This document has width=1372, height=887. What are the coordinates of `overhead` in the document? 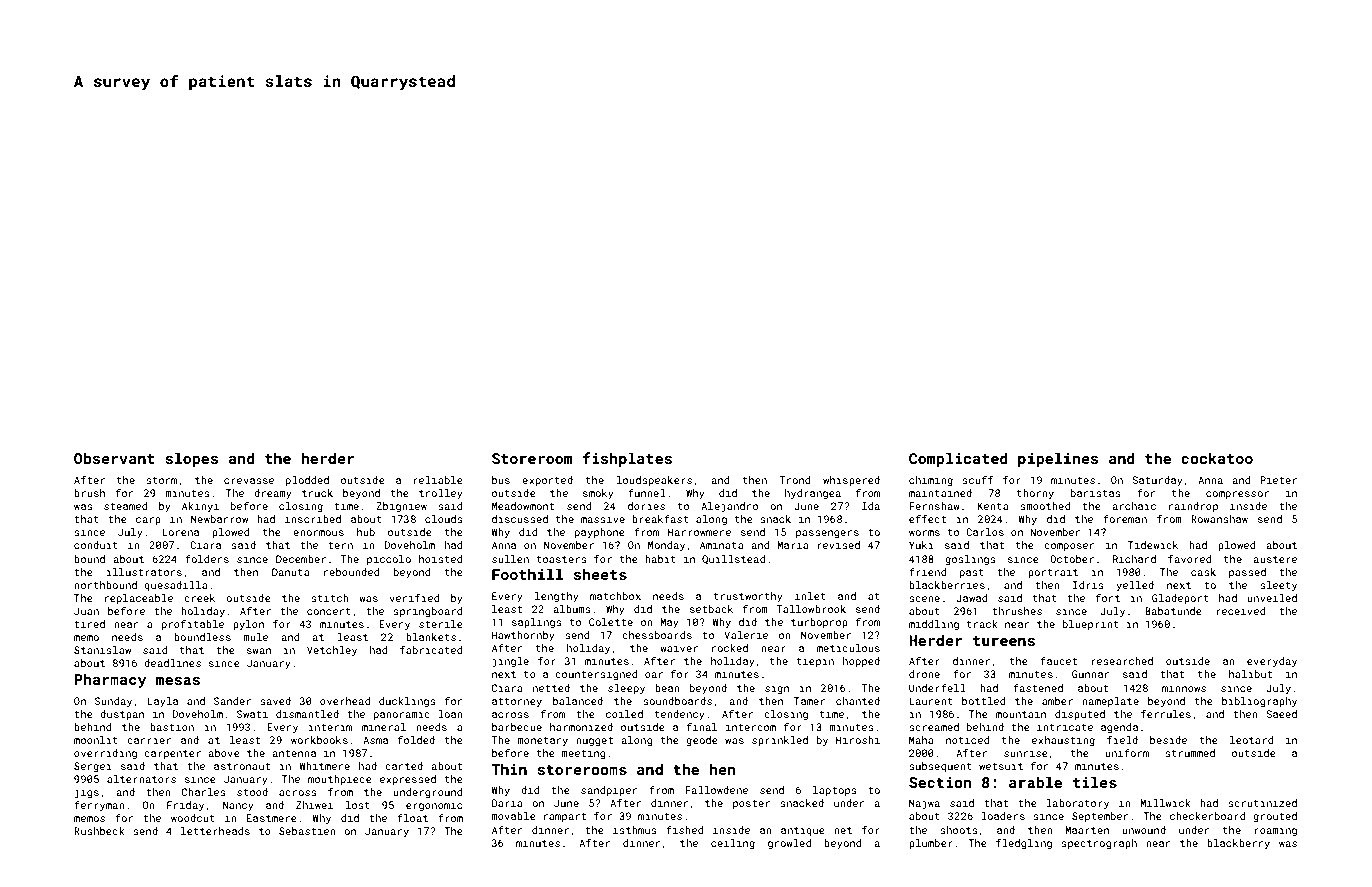 It's located at (345, 701).
